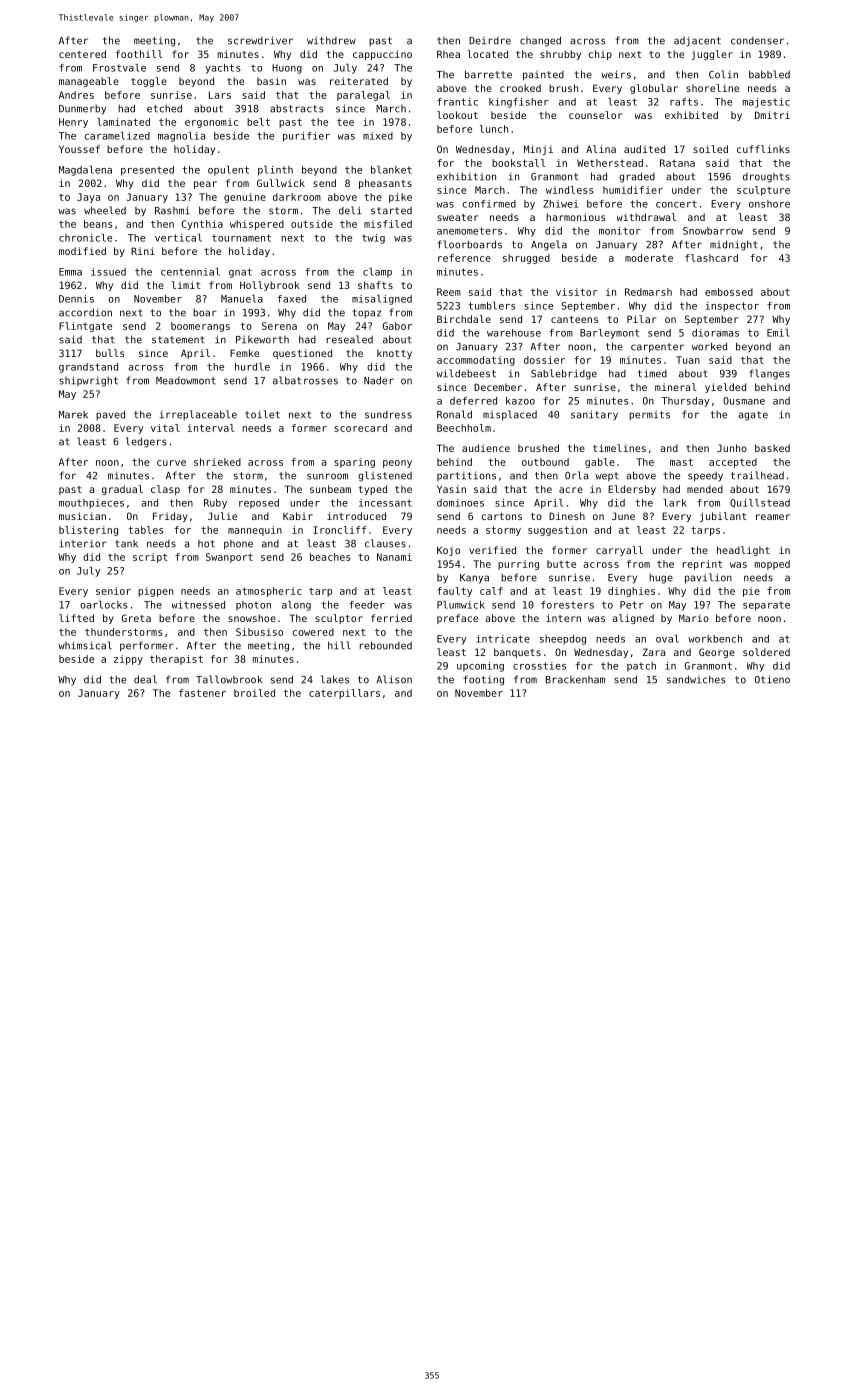 This screenshot has width=849, height=1400. Describe the element at coordinates (457, 102) in the screenshot. I see `frantic` at that location.
